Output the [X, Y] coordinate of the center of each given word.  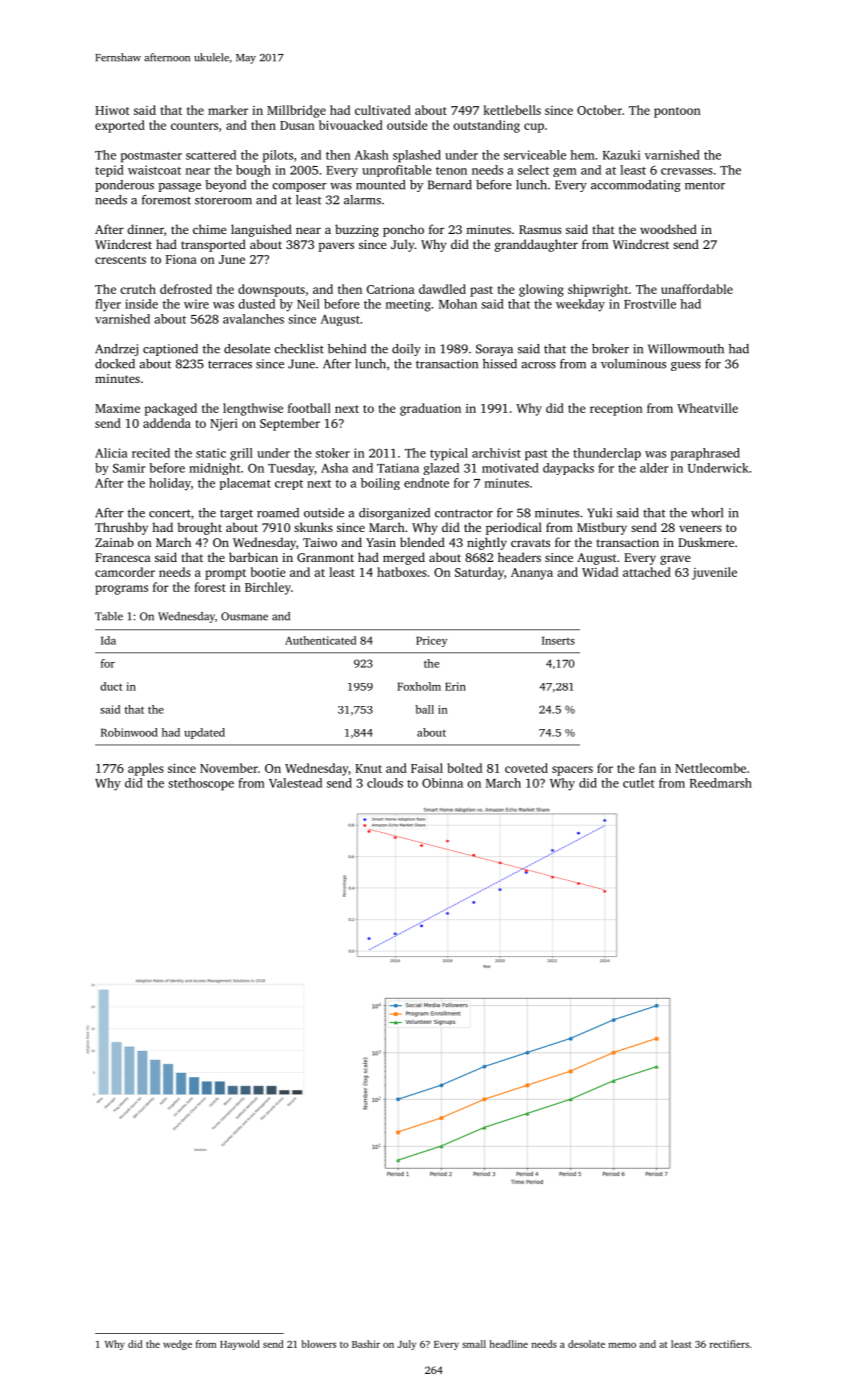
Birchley [268, 588]
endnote [426, 483]
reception [616, 410]
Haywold [240, 1345]
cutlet [639, 783]
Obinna [442, 783]
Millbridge [296, 111]
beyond [225, 186]
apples [146, 769]
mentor [705, 186]
